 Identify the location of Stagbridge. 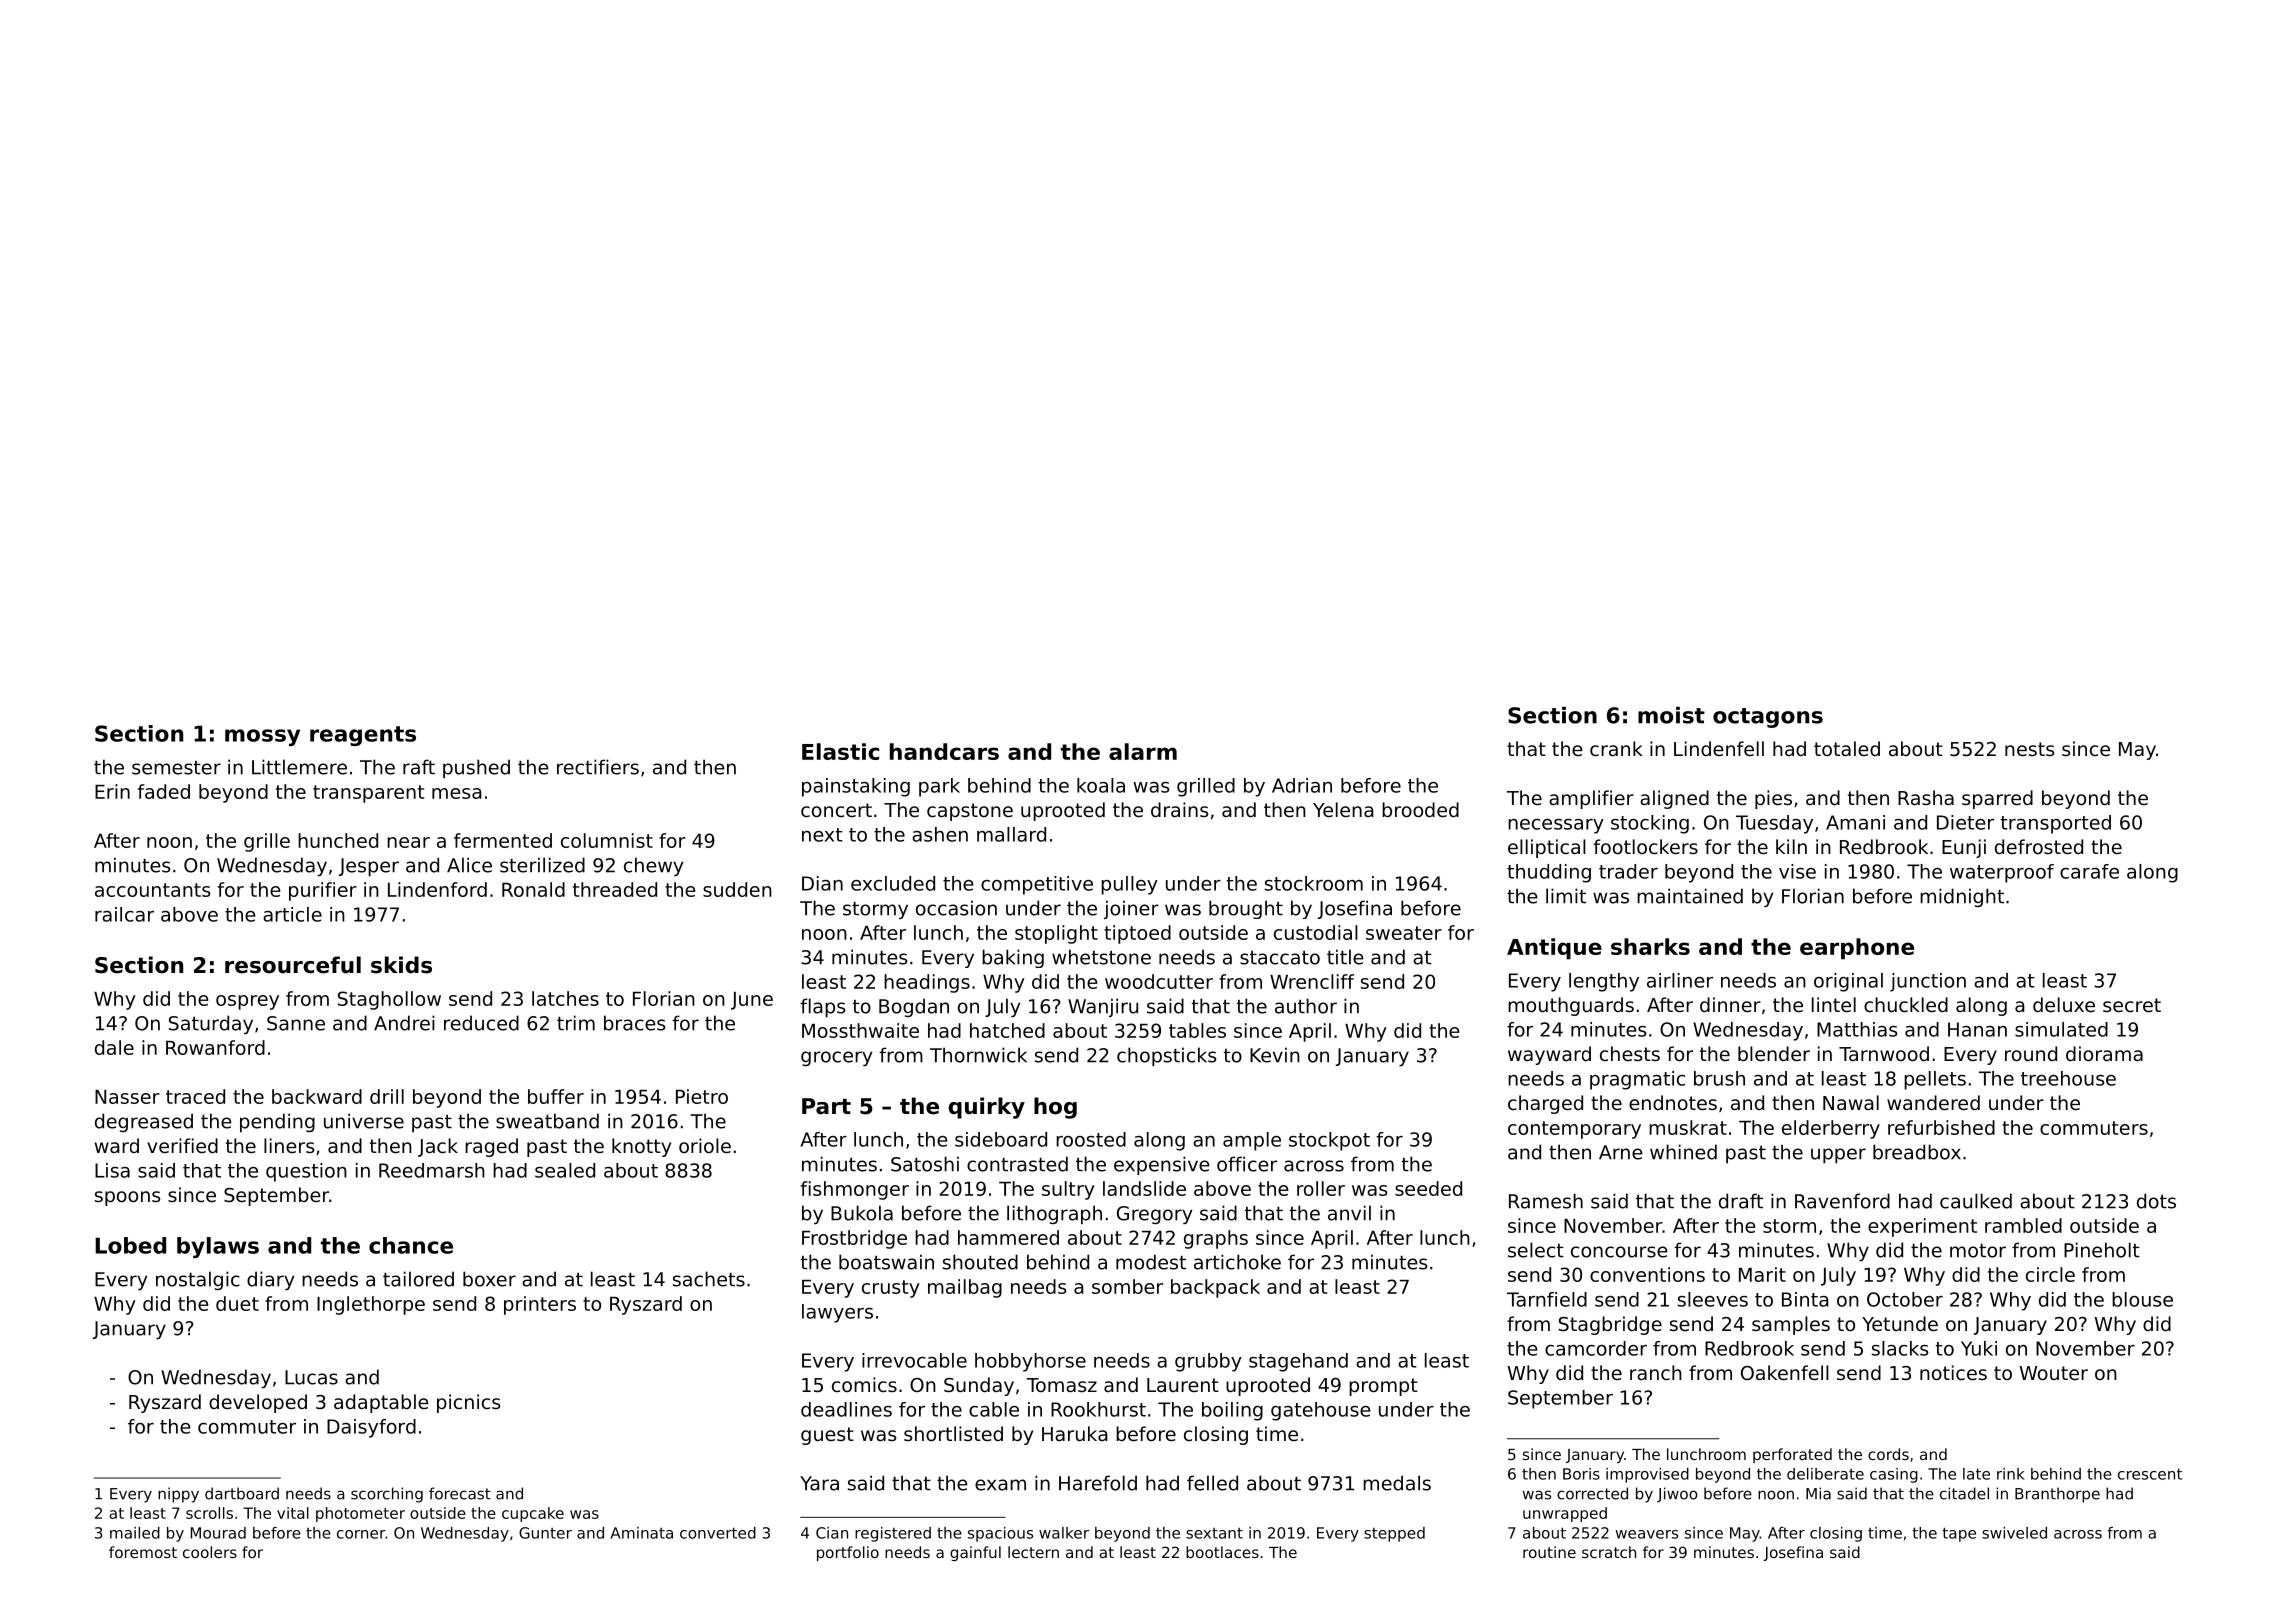
(1610, 1325).
